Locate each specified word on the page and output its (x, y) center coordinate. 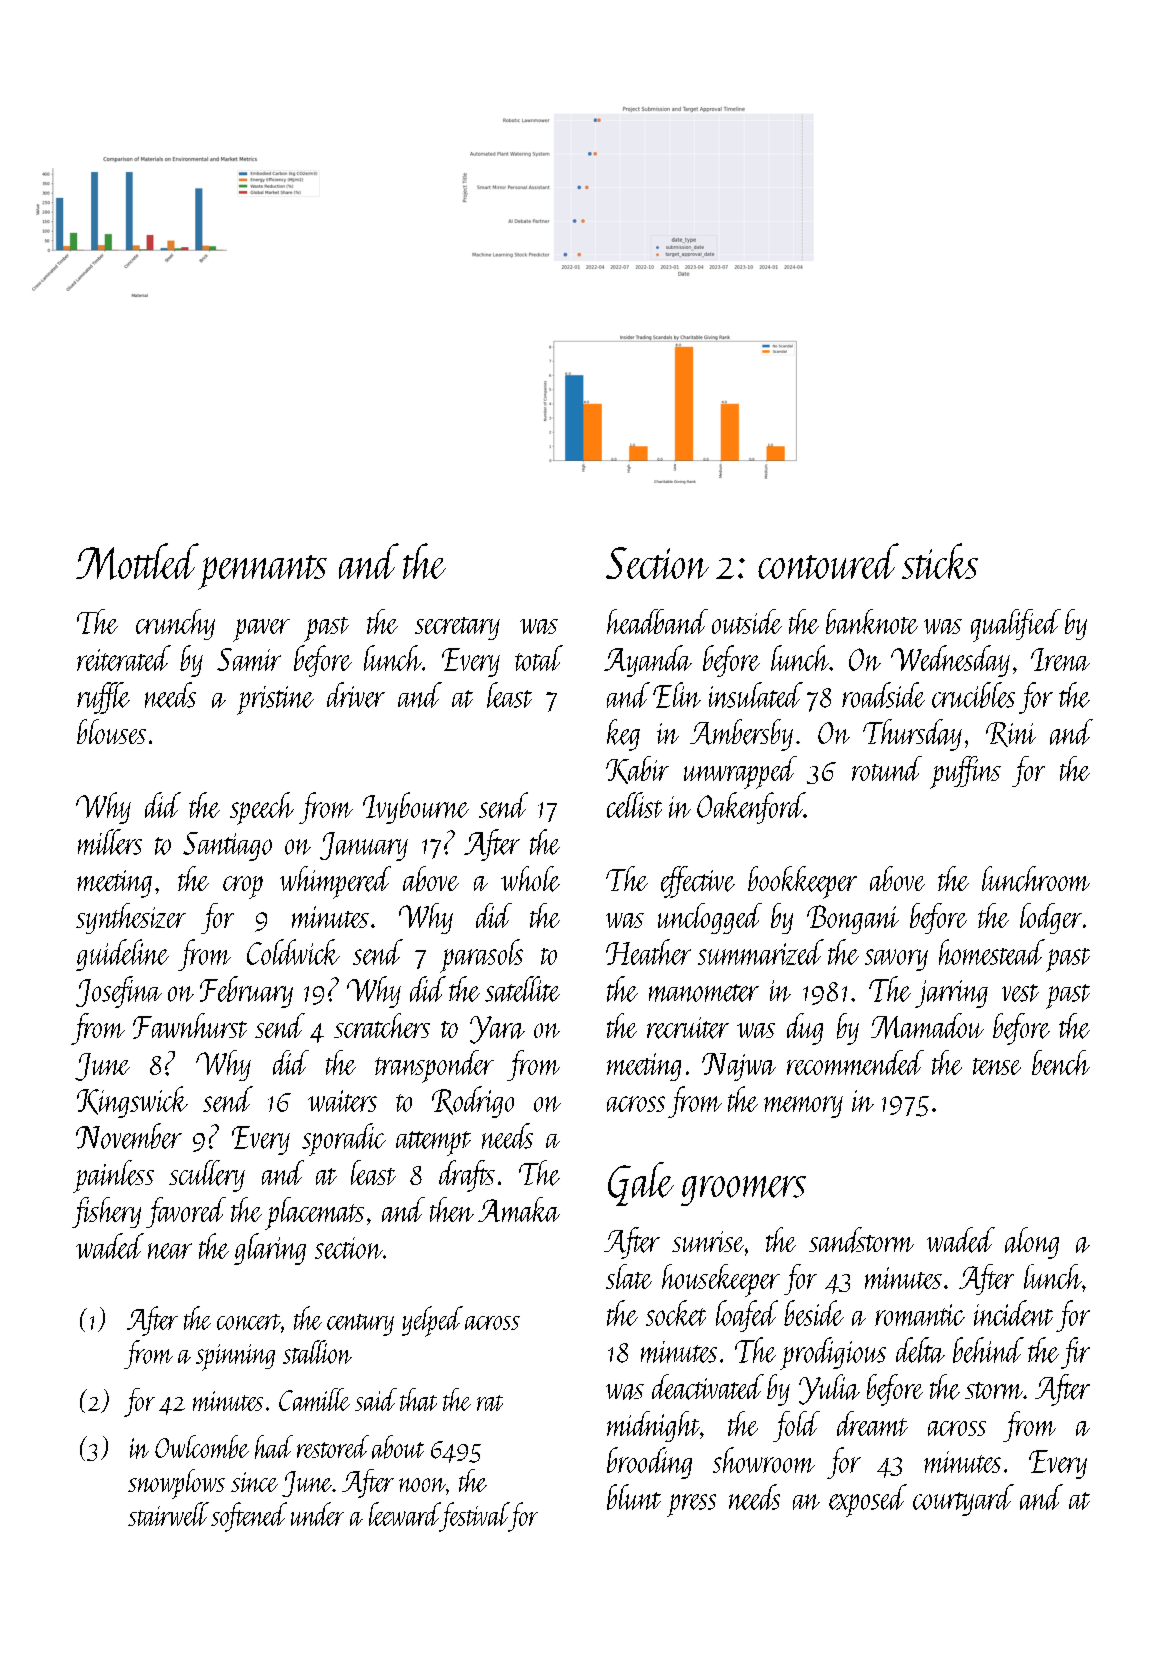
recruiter (688, 1028)
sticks (940, 561)
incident (1013, 1313)
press (691, 1505)
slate (629, 1276)
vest (1020, 993)
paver (261, 630)
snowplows (176, 1484)
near (170, 1251)
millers (110, 842)
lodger (1051, 918)
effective (698, 882)
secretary (457, 628)
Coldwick (293, 952)
